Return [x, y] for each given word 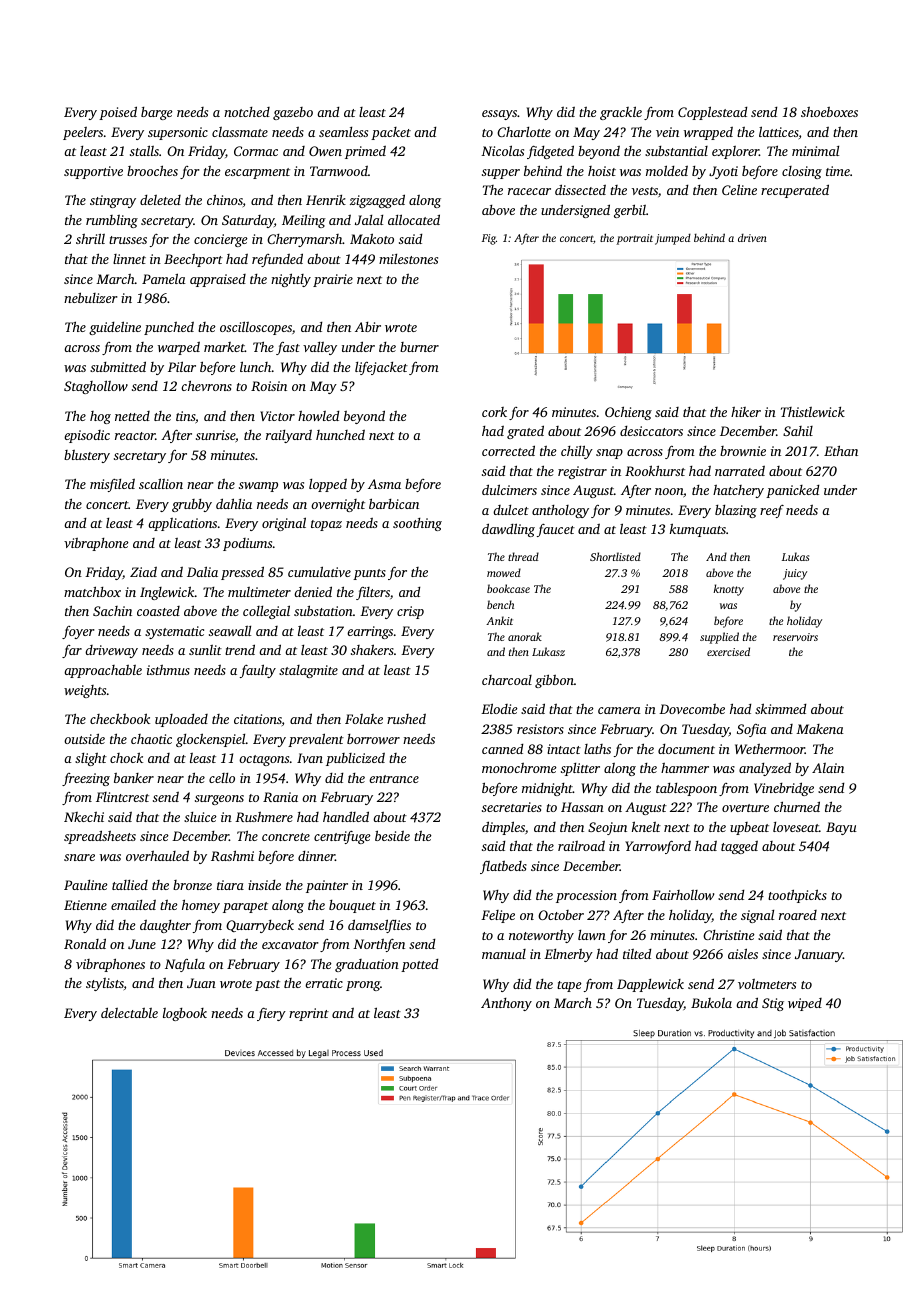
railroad [581, 846]
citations [258, 719]
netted [132, 416]
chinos [225, 199]
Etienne [85, 905]
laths [597, 749]
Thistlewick [813, 412]
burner [419, 347]
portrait [634, 239]
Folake [364, 719]
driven [752, 238]
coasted [158, 611]
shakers [372, 649]
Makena [820, 729]
